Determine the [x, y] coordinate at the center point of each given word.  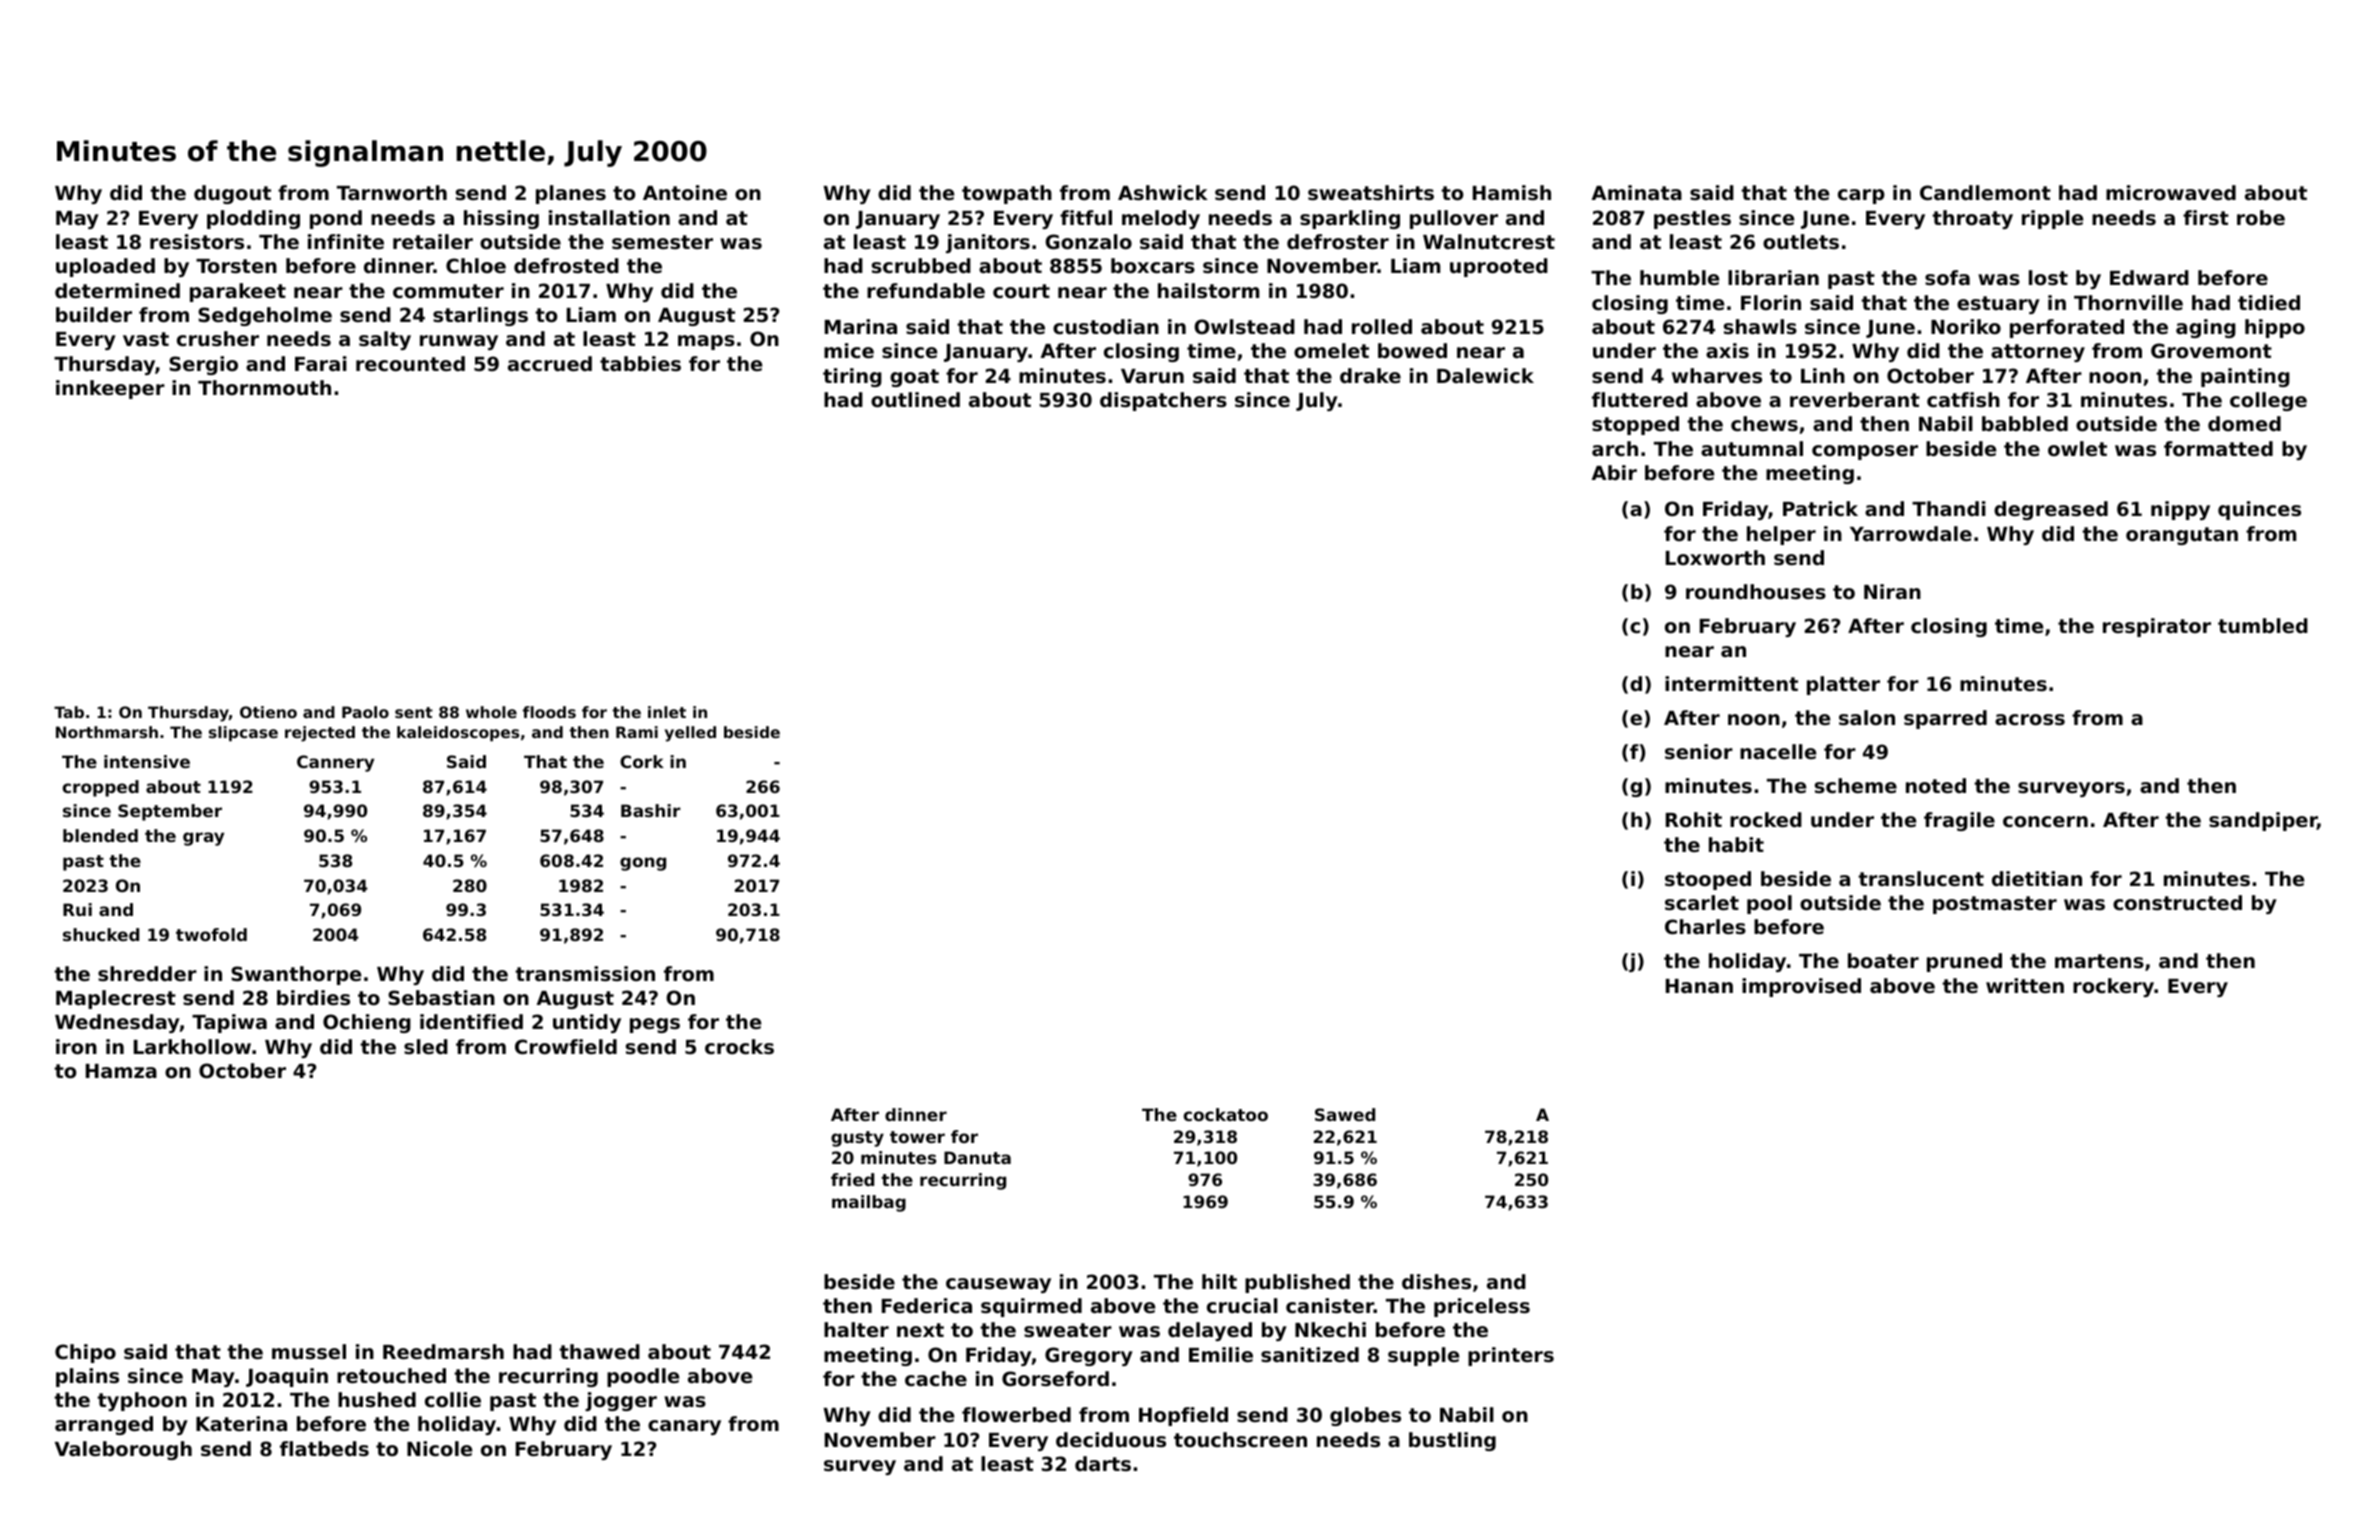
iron [76, 1046]
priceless [1482, 1307]
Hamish [1512, 192]
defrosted [566, 265]
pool [1769, 904]
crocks [739, 1046]
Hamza [121, 1071]
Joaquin [287, 1377]
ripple [2052, 219]
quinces [2259, 510]
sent [414, 712]
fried [852, 1179]
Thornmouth [264, 387]
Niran [1892, 591]
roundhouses [1756, 592]
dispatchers [1163, 401]
